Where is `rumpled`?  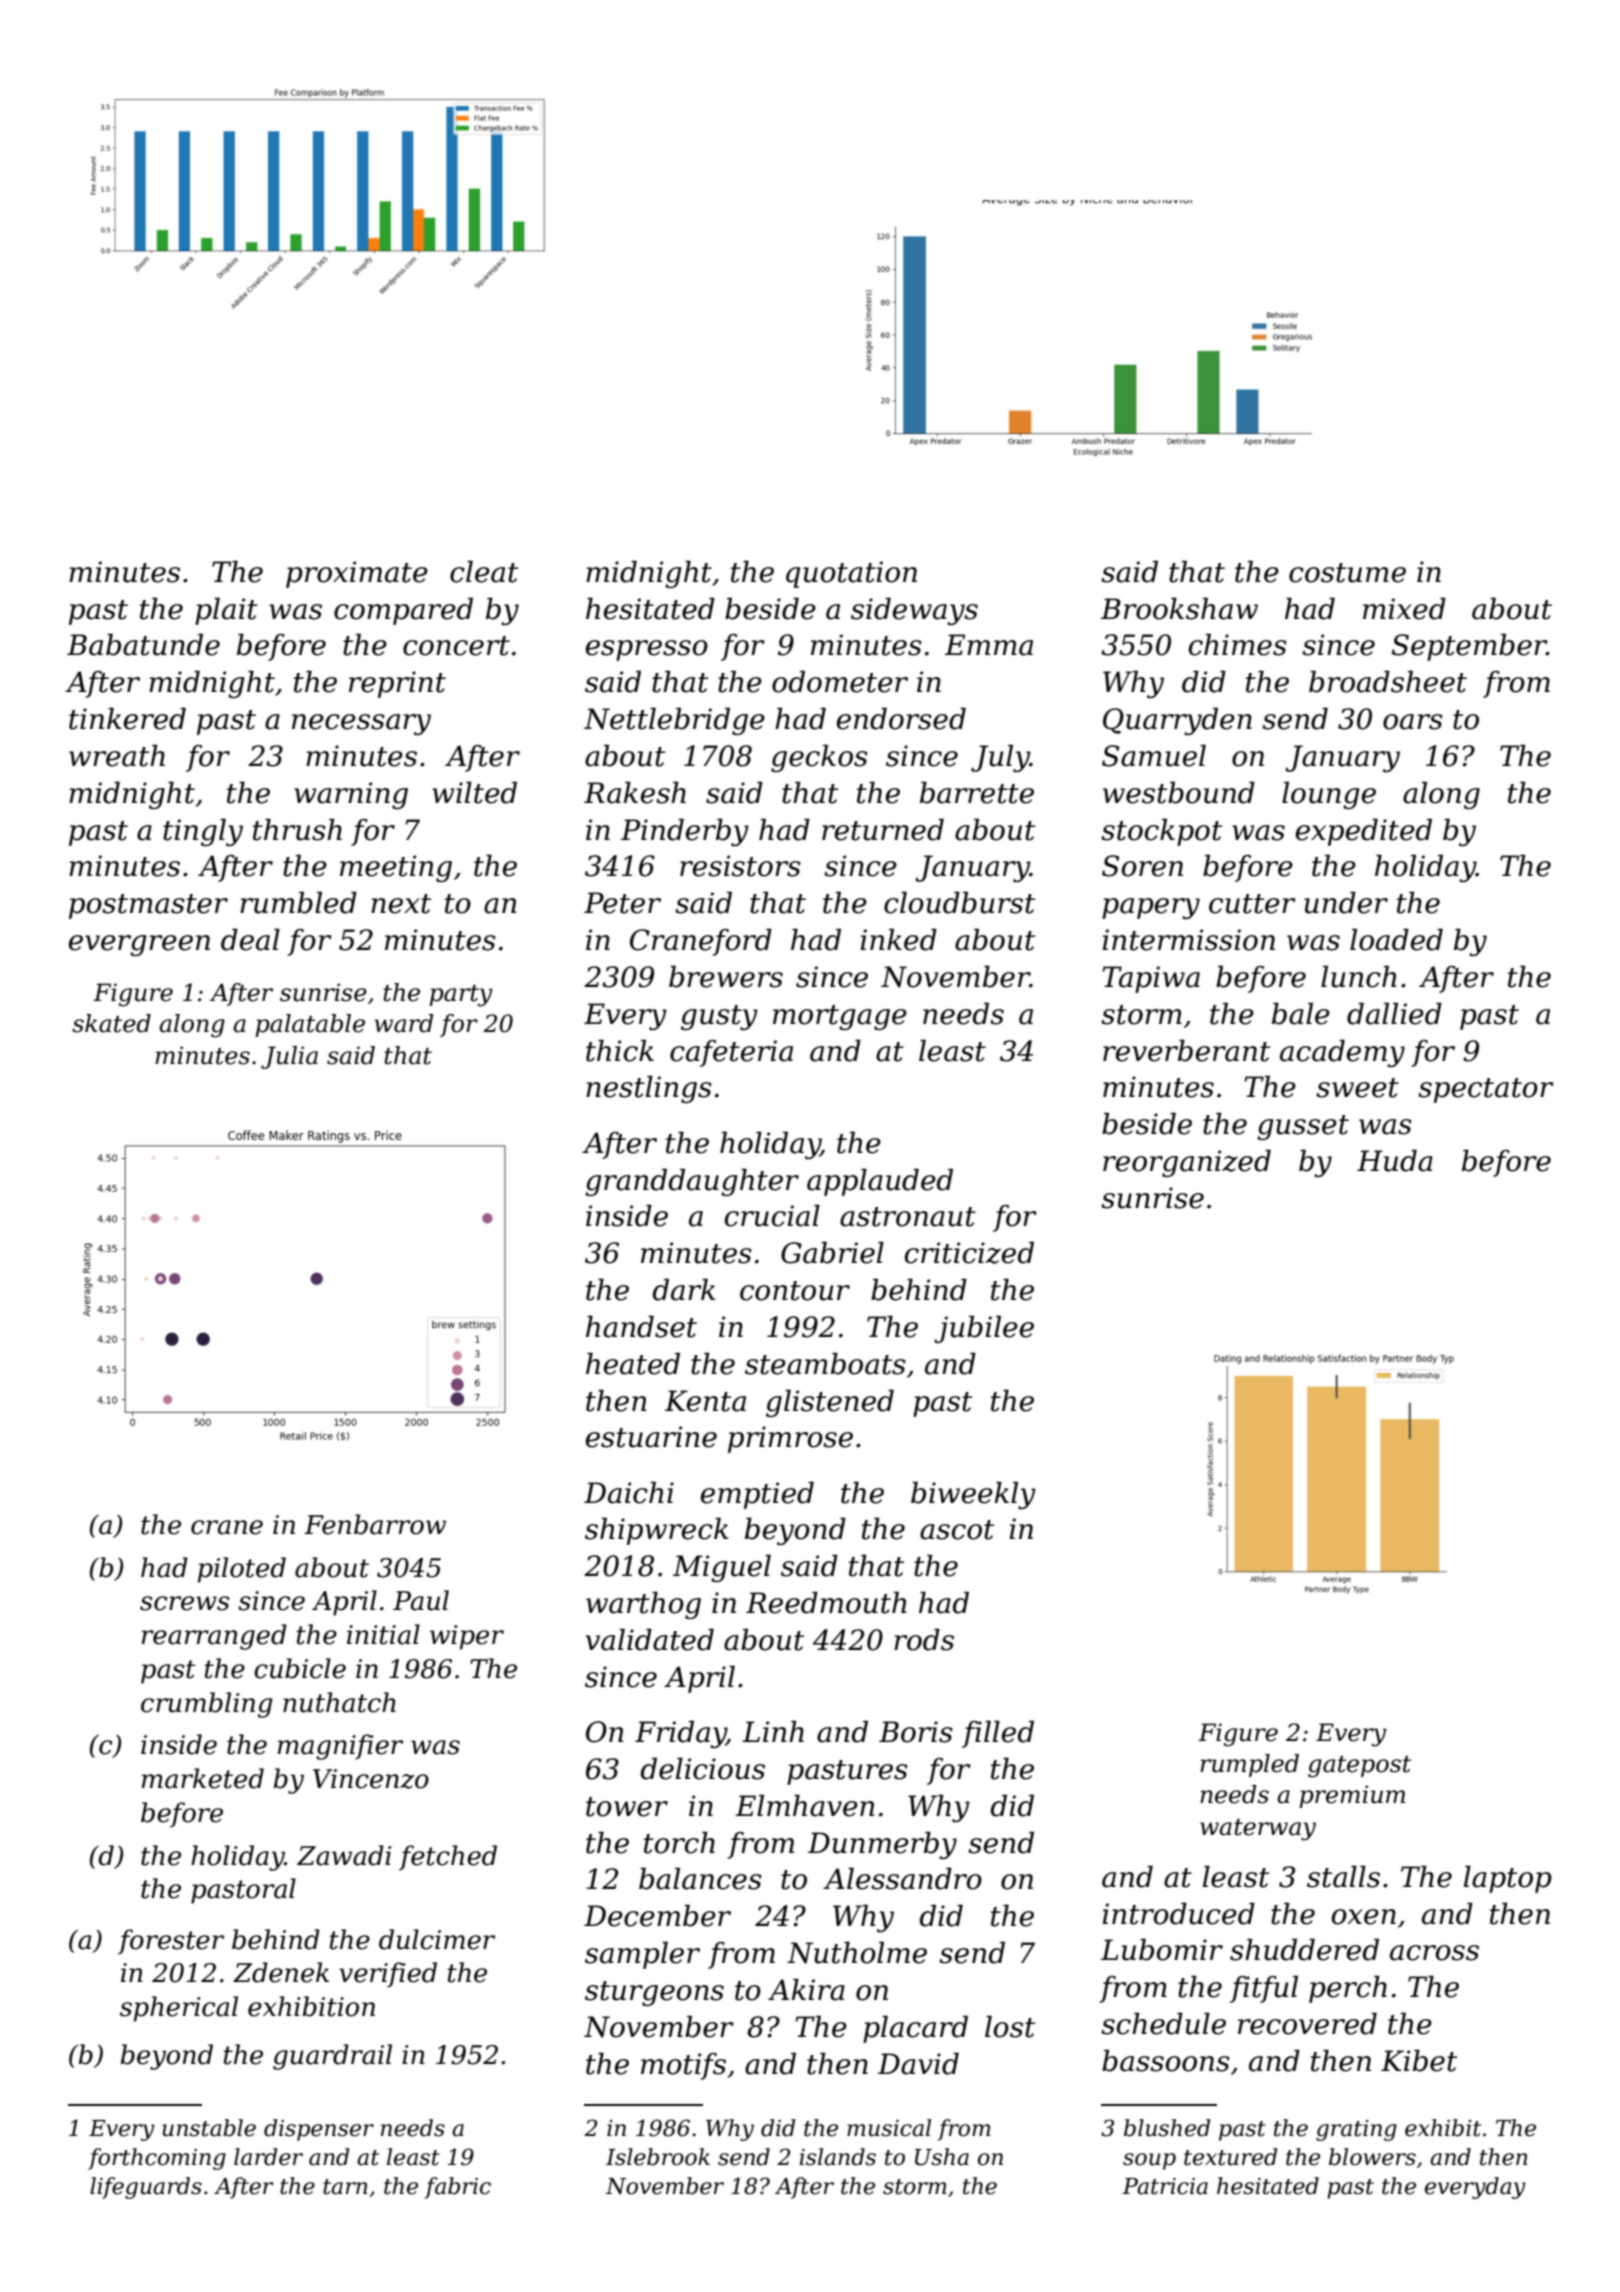
rumpled is located at coordinates (1249, 1765).
